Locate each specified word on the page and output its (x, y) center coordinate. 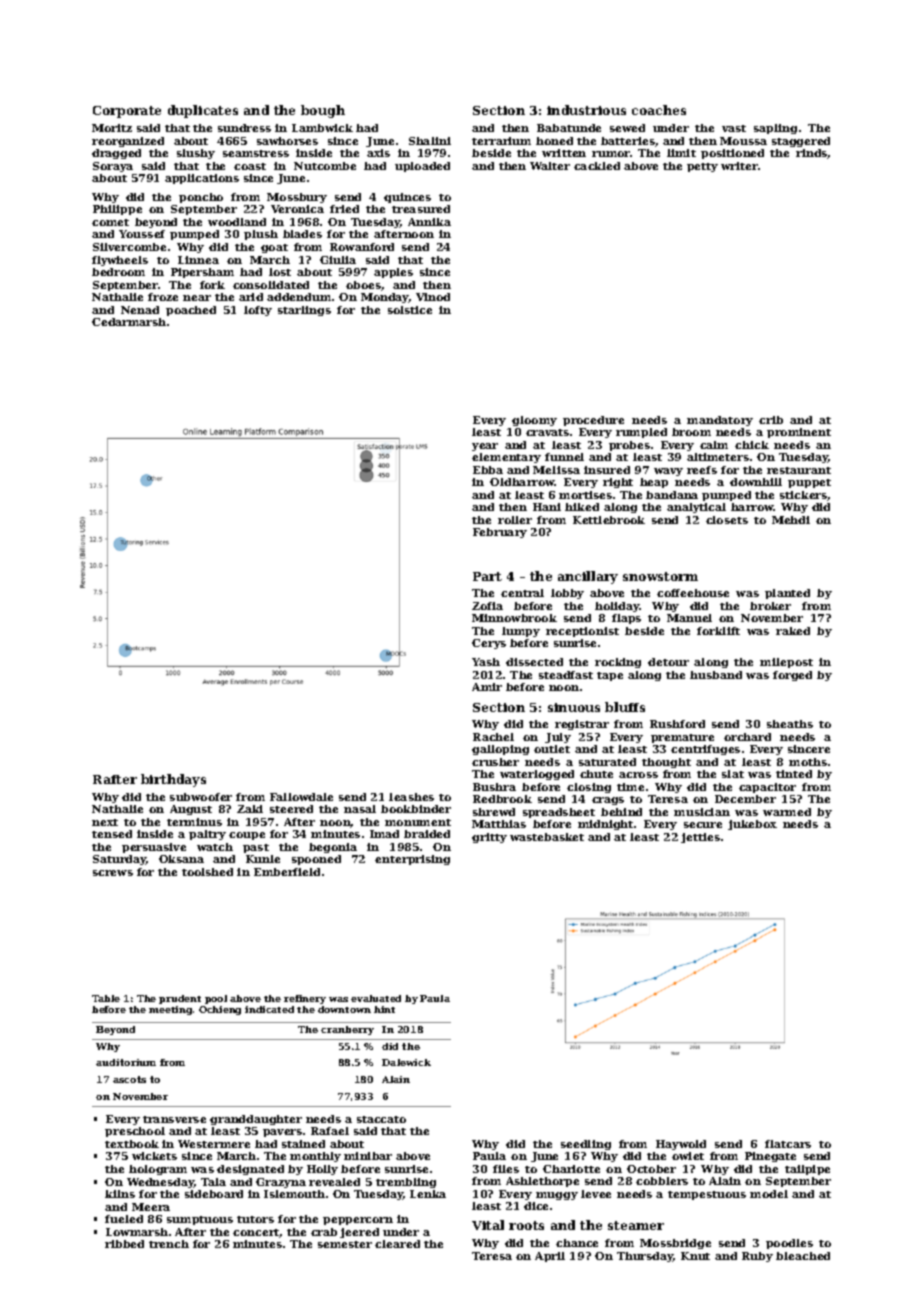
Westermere (214, 1144)
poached (191, 311)
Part (487, 576)
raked (793, 631)
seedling (586, 1145)
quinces (407, 198)
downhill (756, 482)
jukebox (752, 825)
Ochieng (220, 1010)
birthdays (173, 780)
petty (702, 167)
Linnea (198, 260)
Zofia (487, 606)
